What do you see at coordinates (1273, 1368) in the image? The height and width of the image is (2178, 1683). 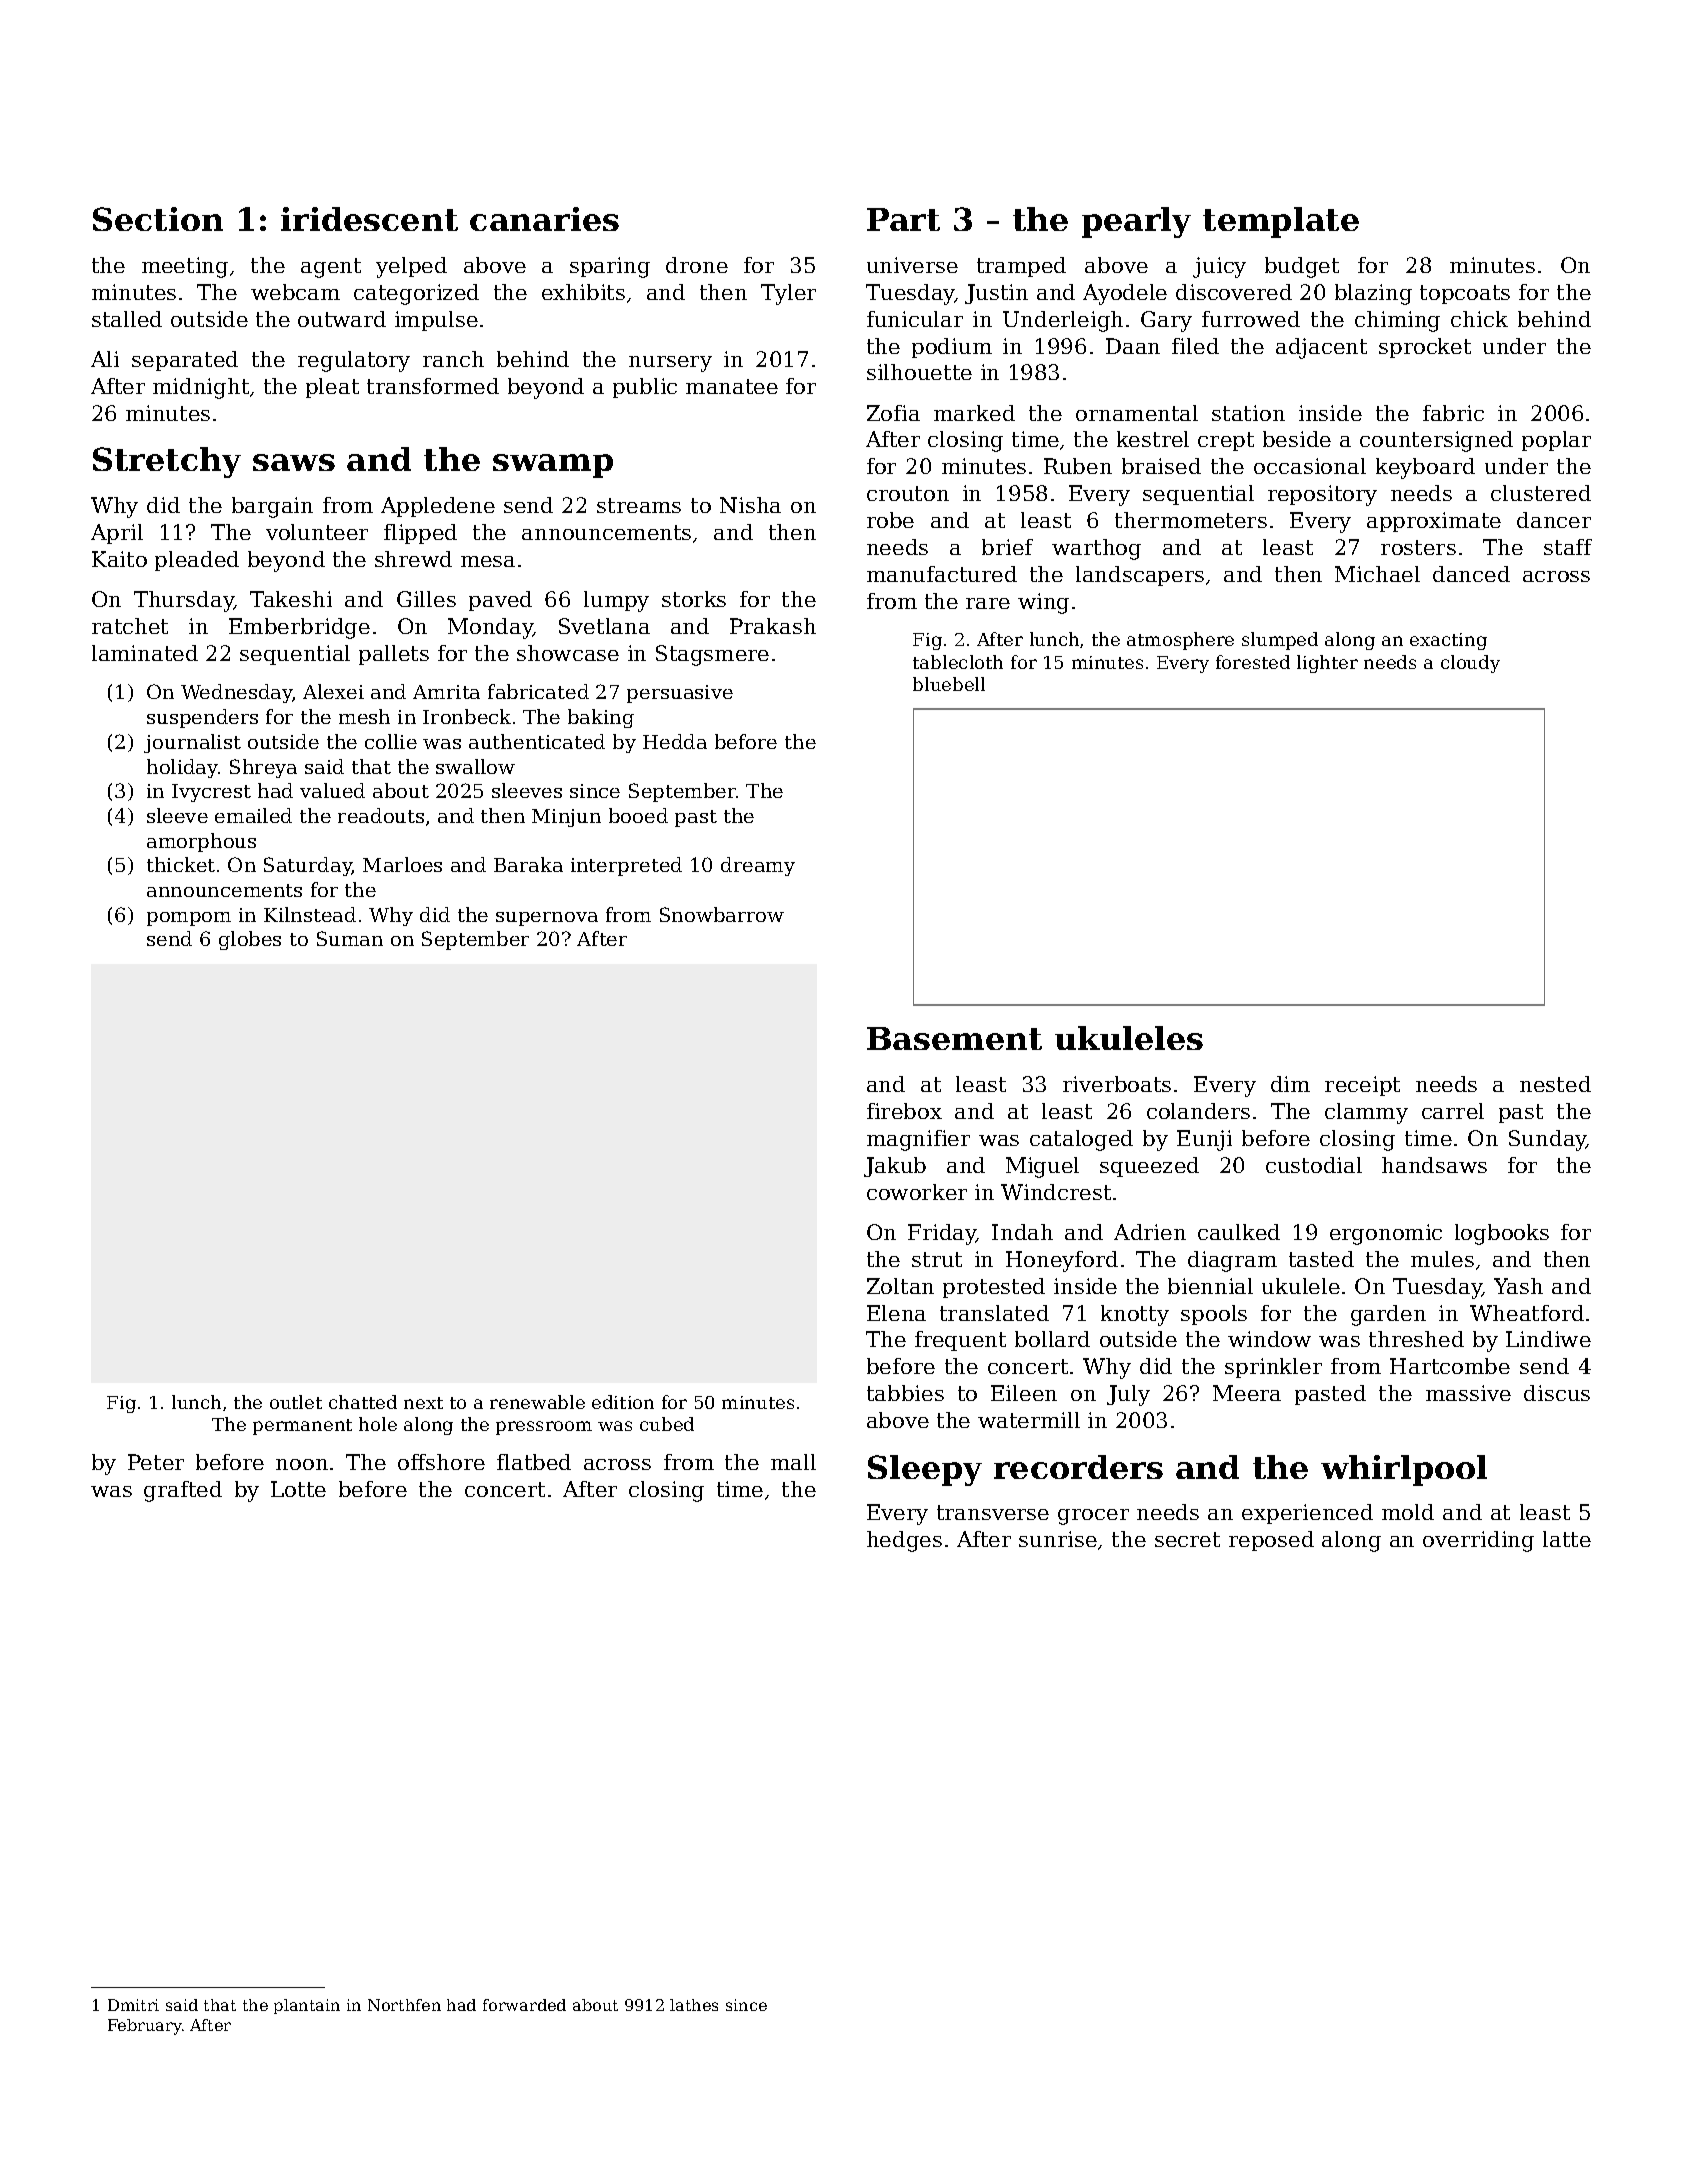 I see `sprinkler` at bounding box center [1273, 1368].
